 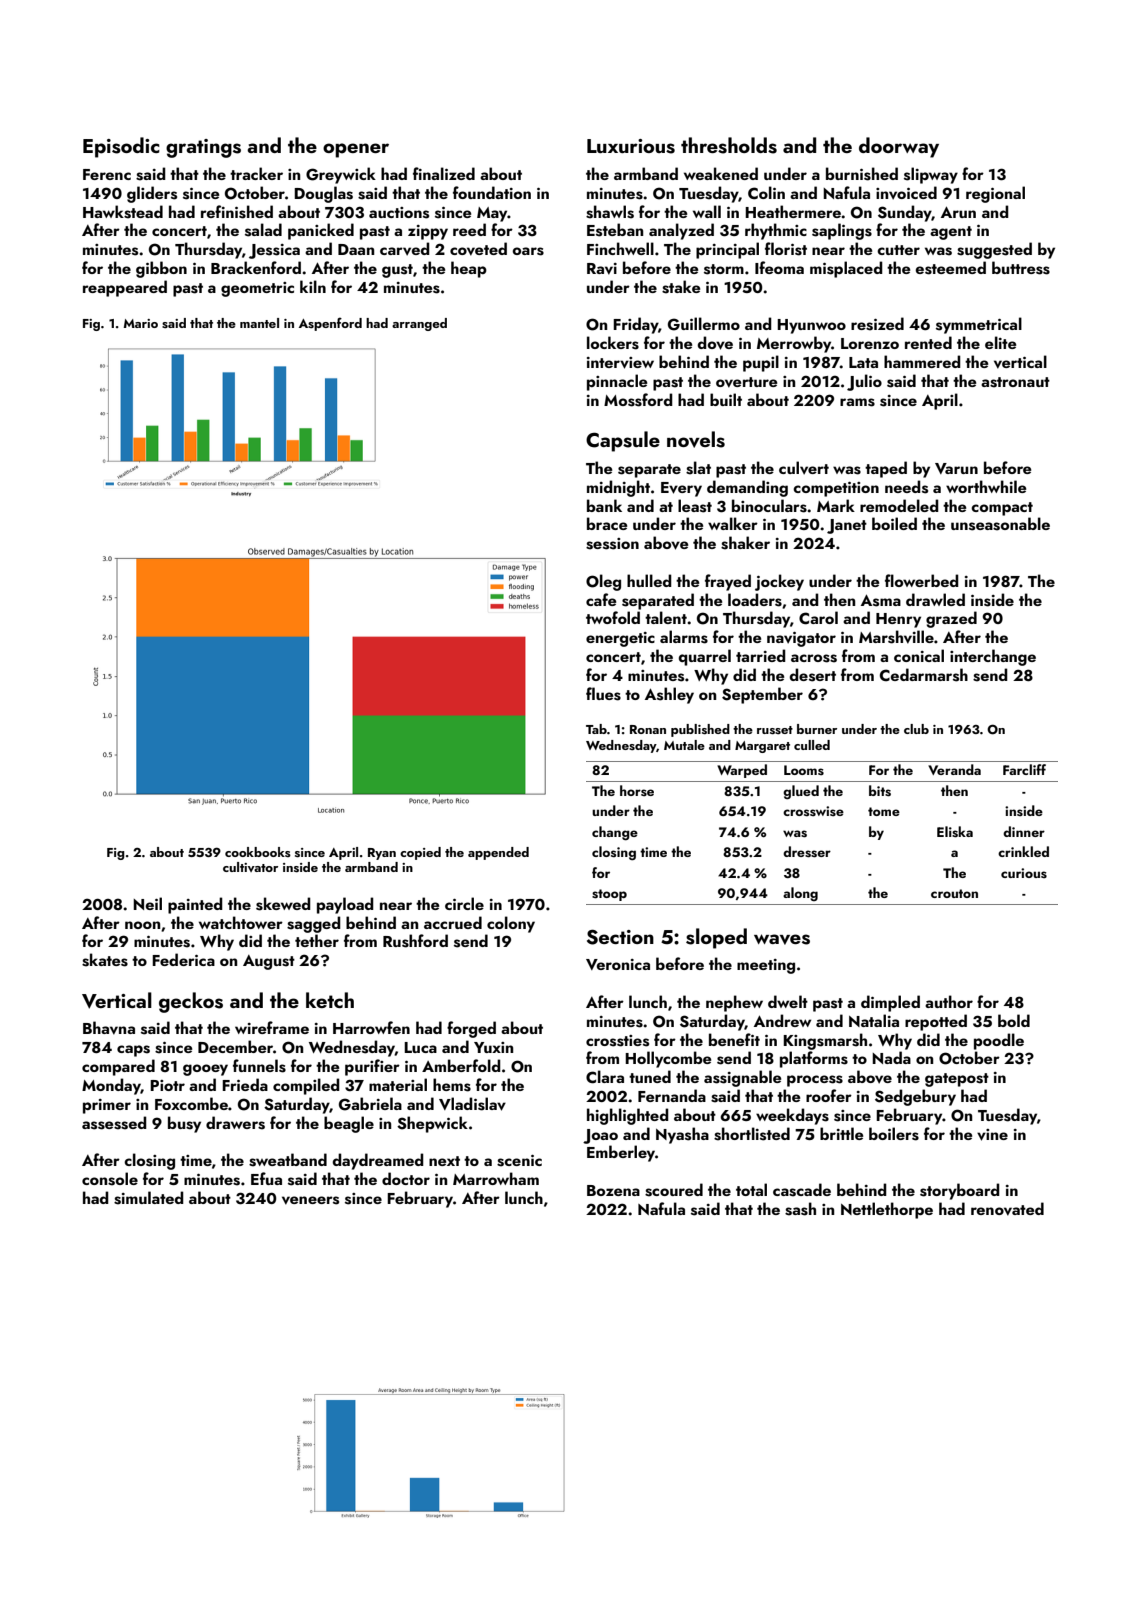 What do you see at coordinates (915, 1097) in the screenshot?
I see `Sedgebury` at bounding box center [915, 1097].
